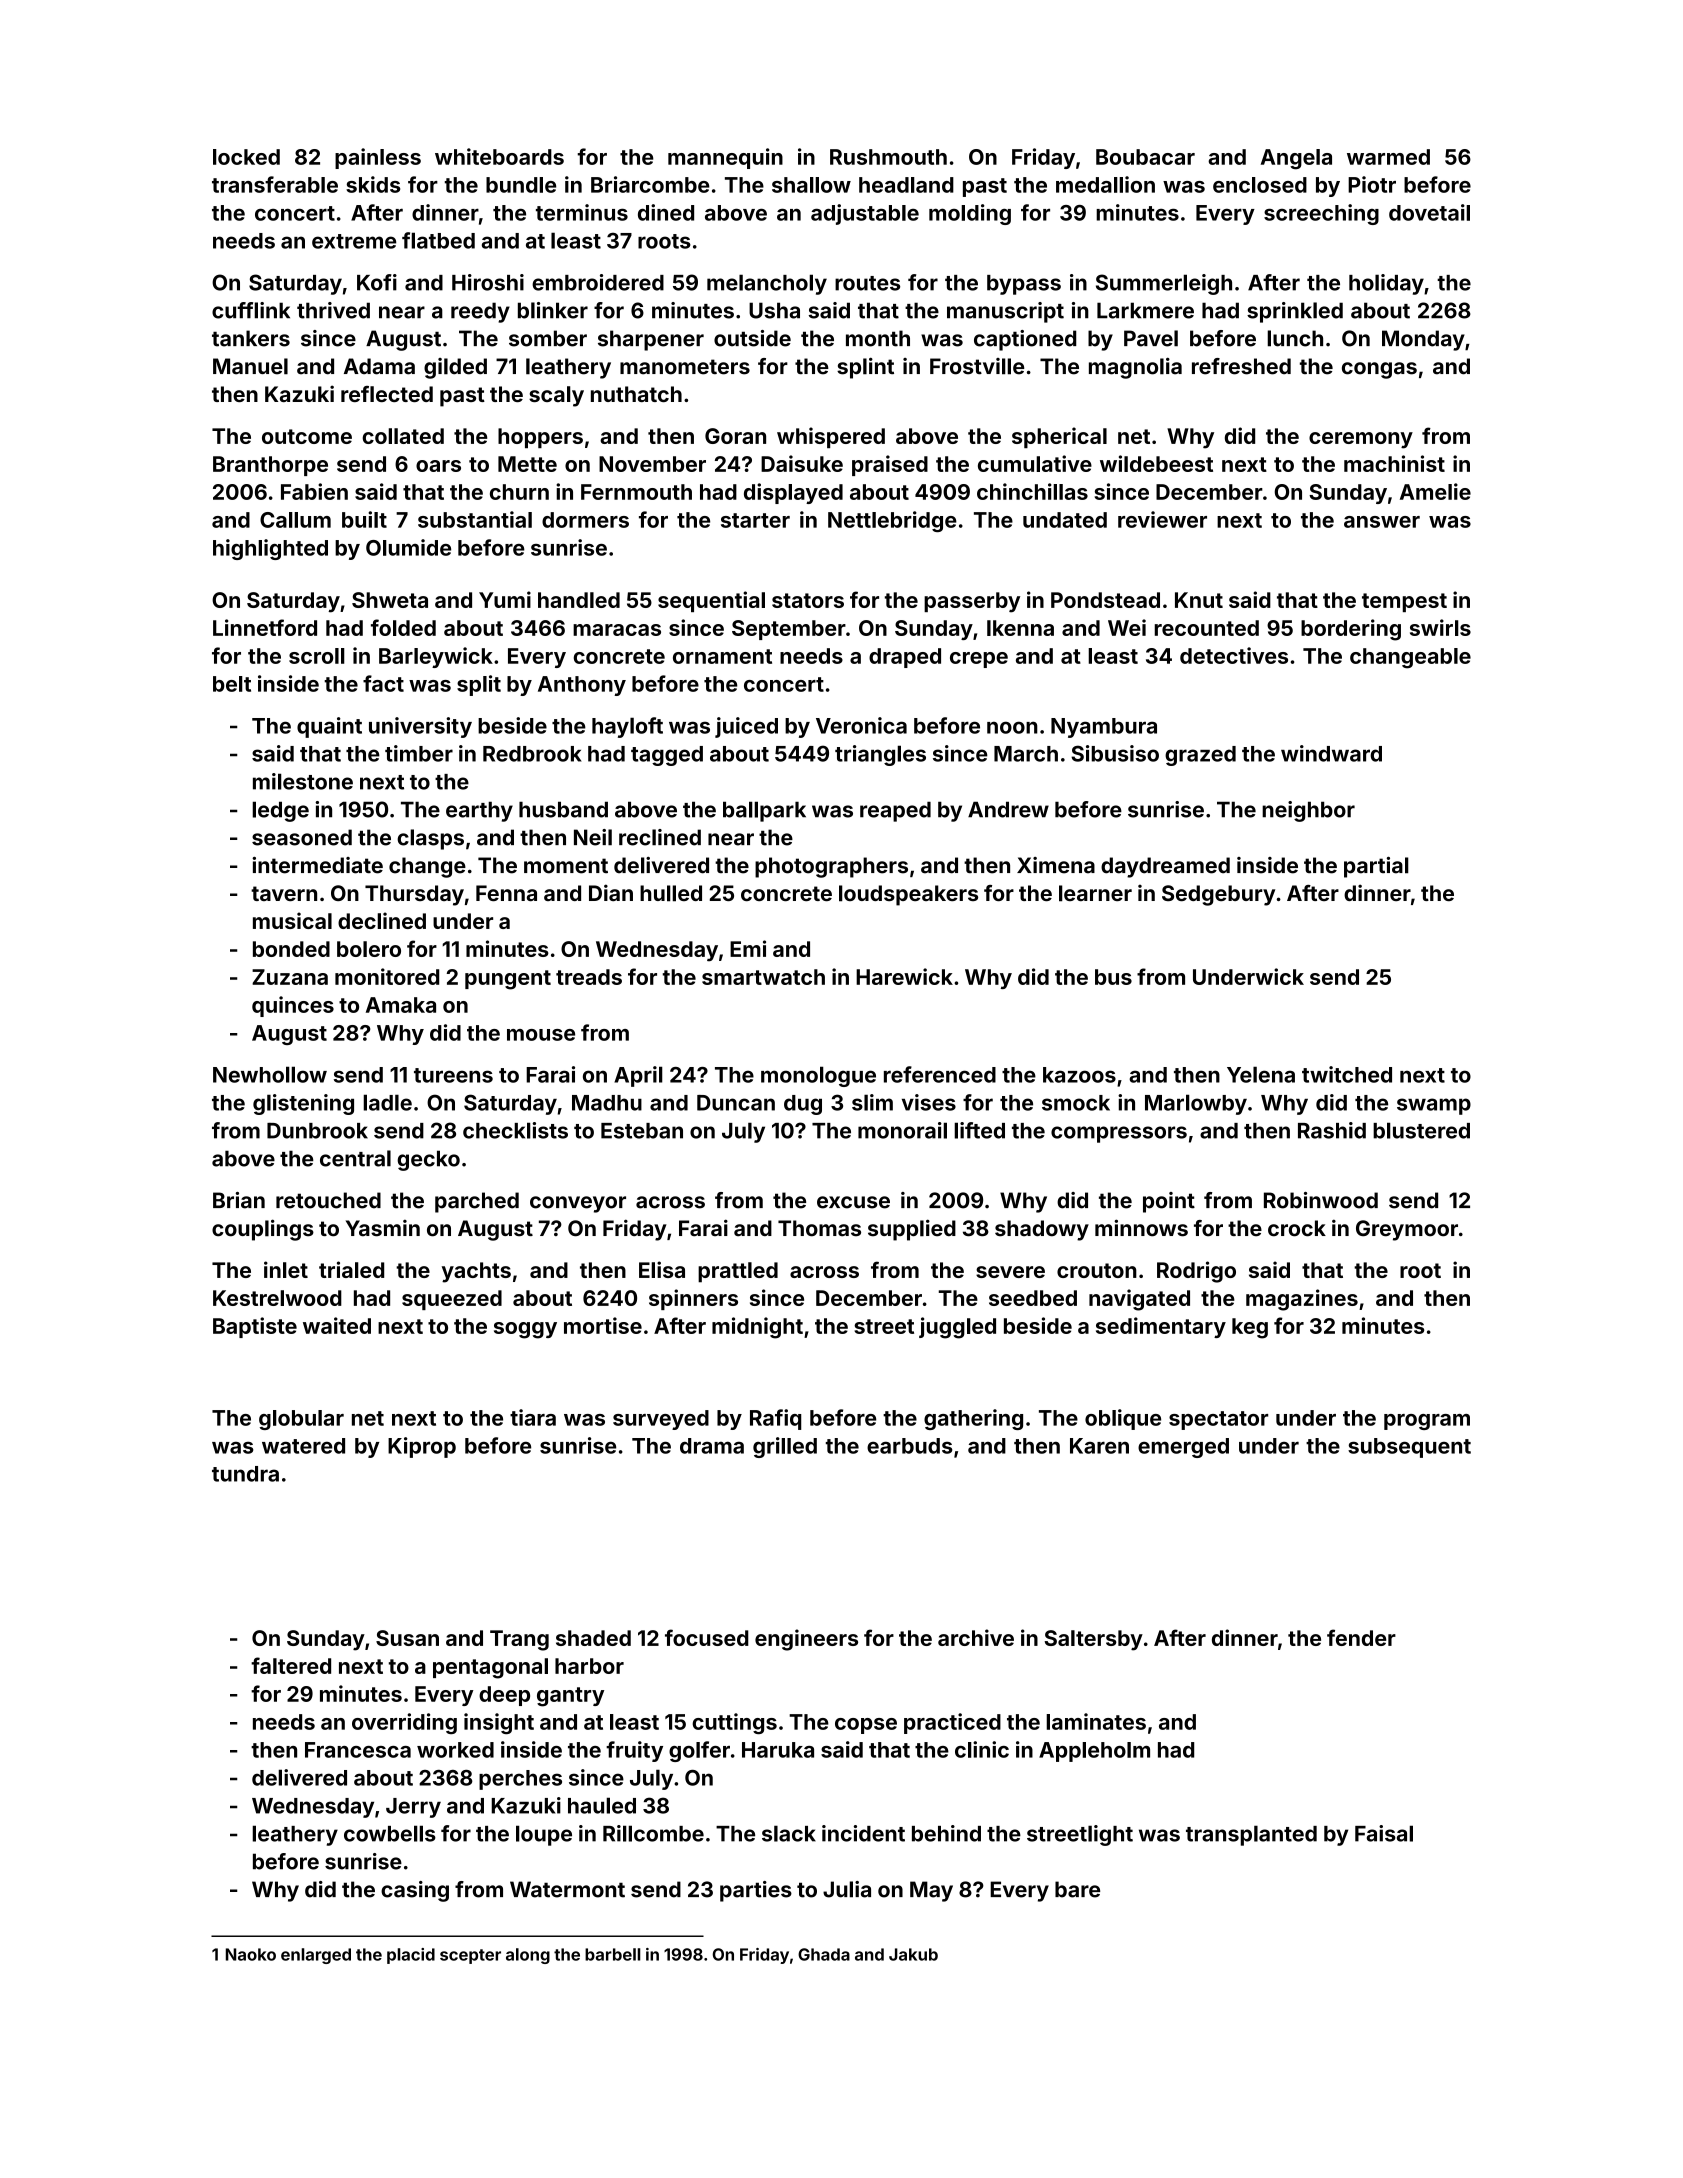 The height and width of the image is (2178, 1683). Describe the element at coordinates (736, 1103) in the image. I see `Duncan` at that location.
